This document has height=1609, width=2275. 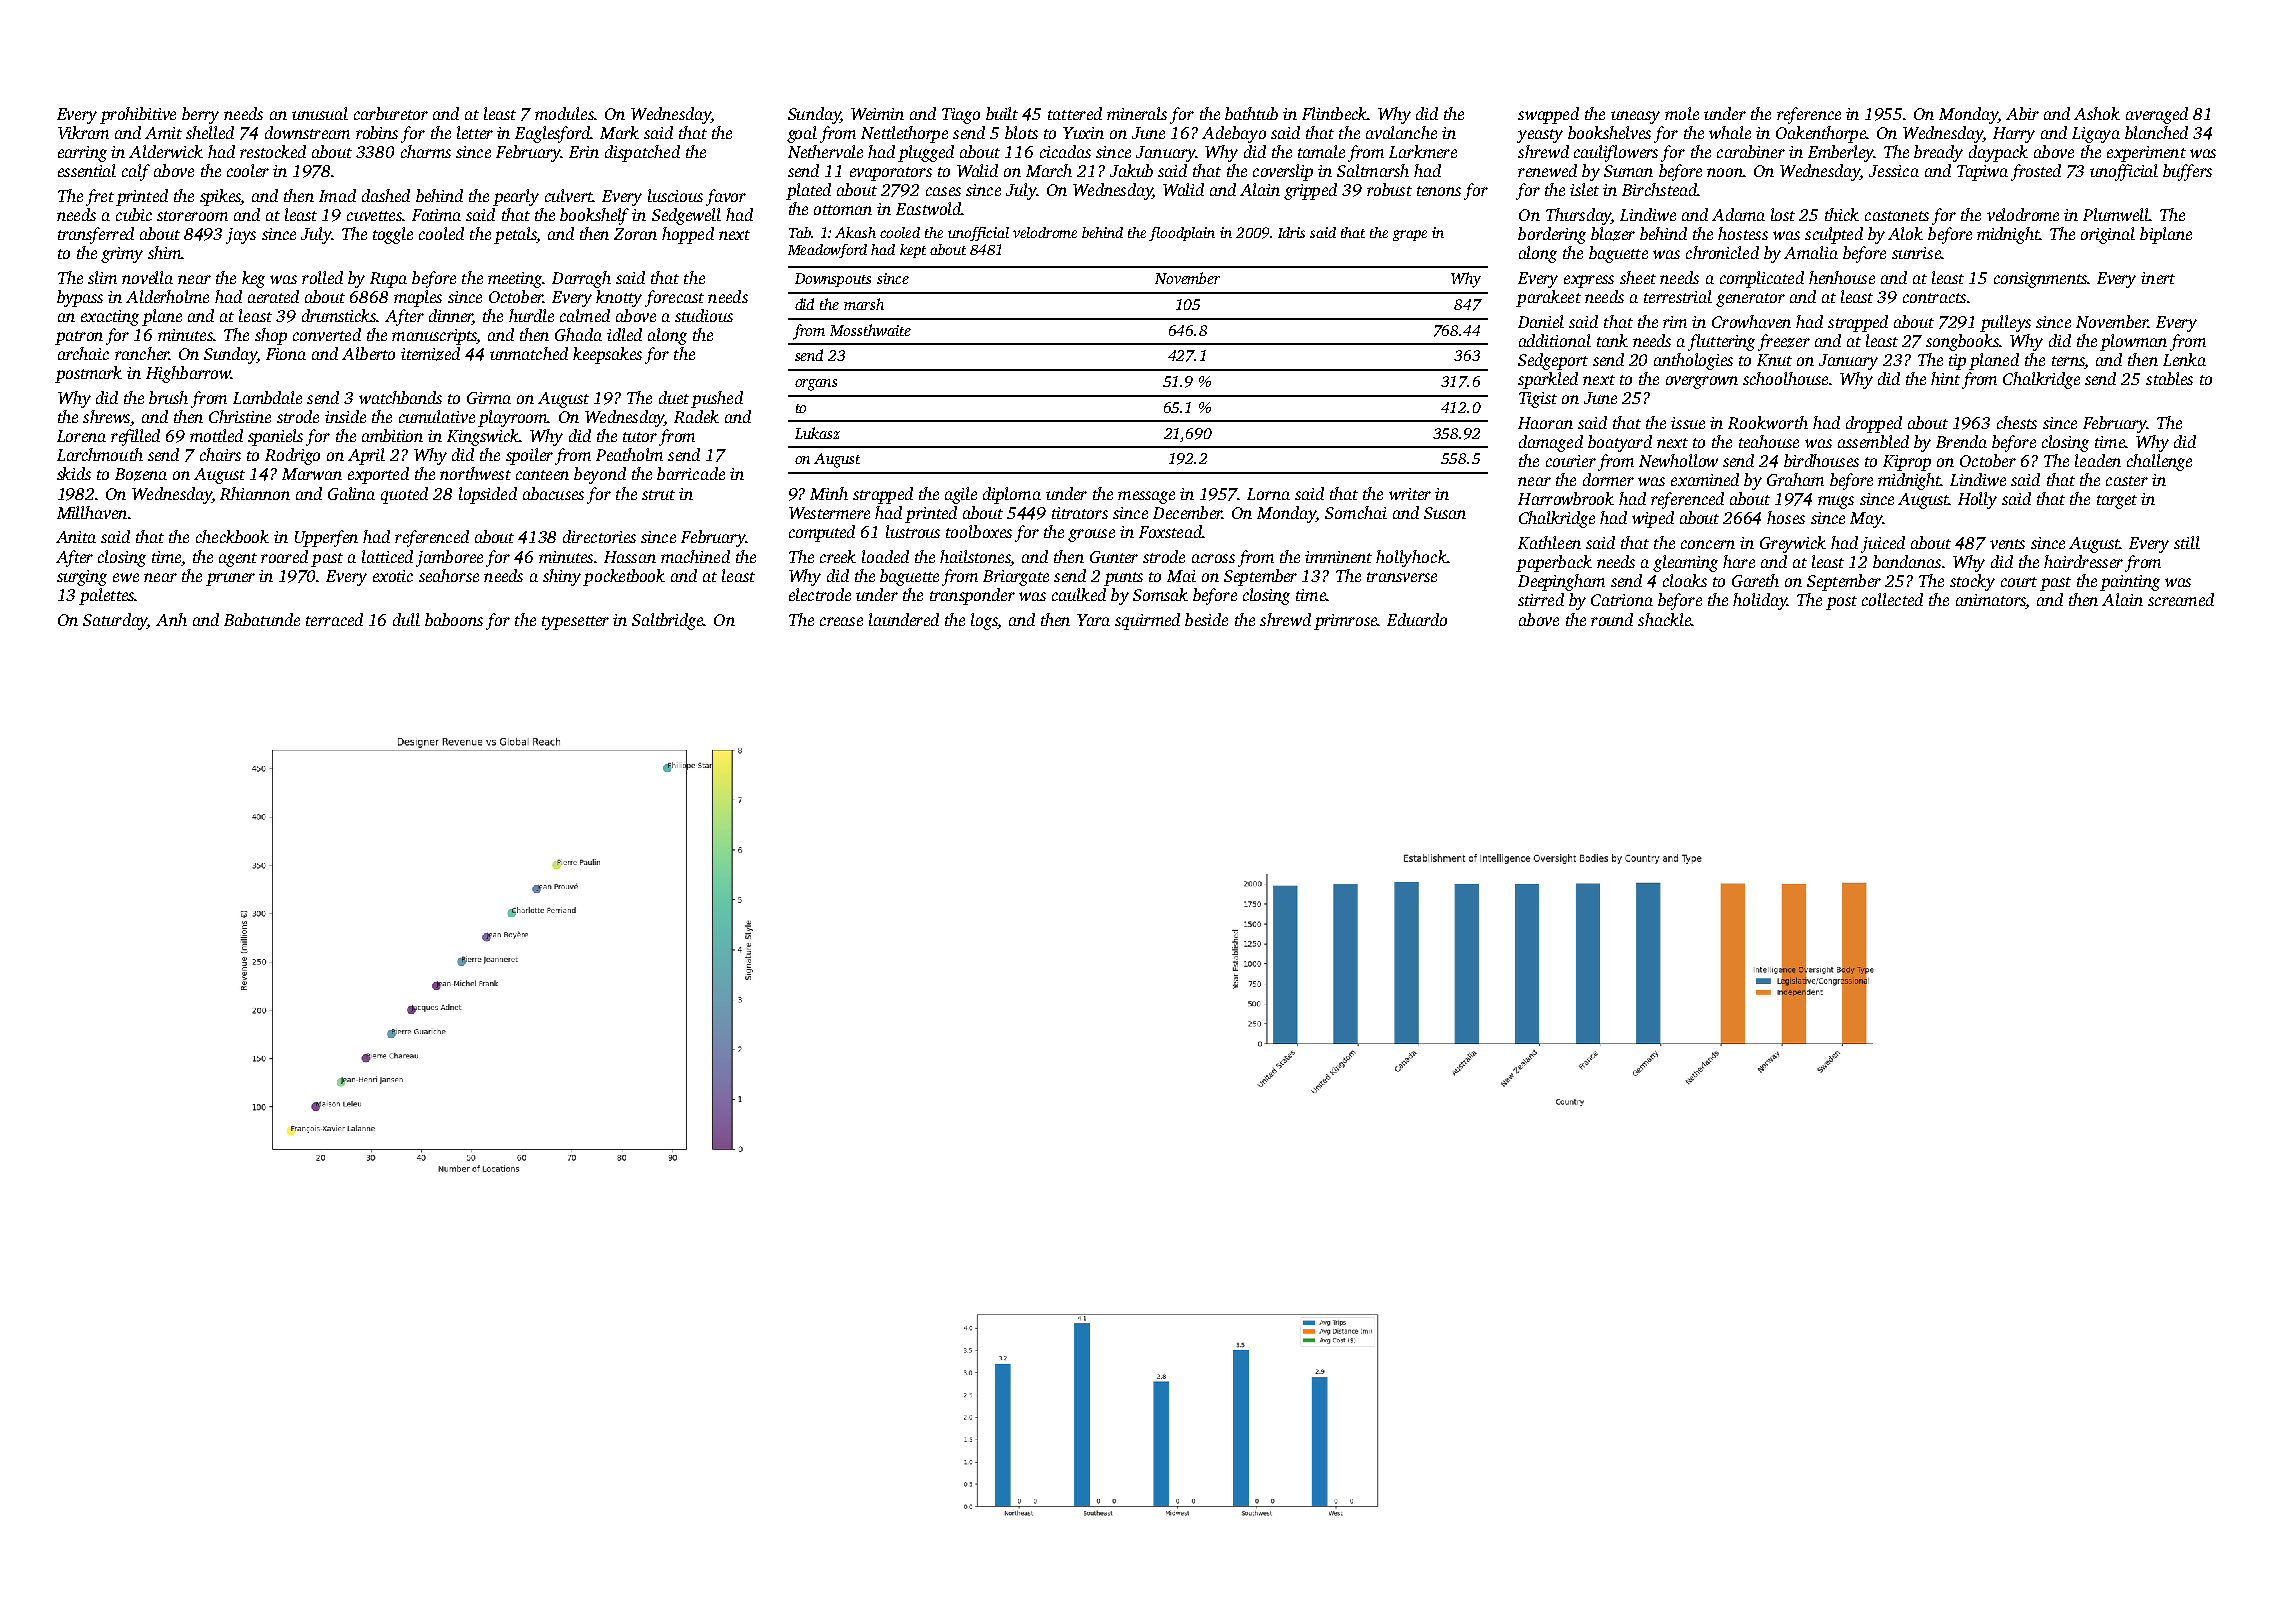 What do you see at coordinates (2158, 278) in the document?
I see `inert` at bounding box center [2158, 278].
